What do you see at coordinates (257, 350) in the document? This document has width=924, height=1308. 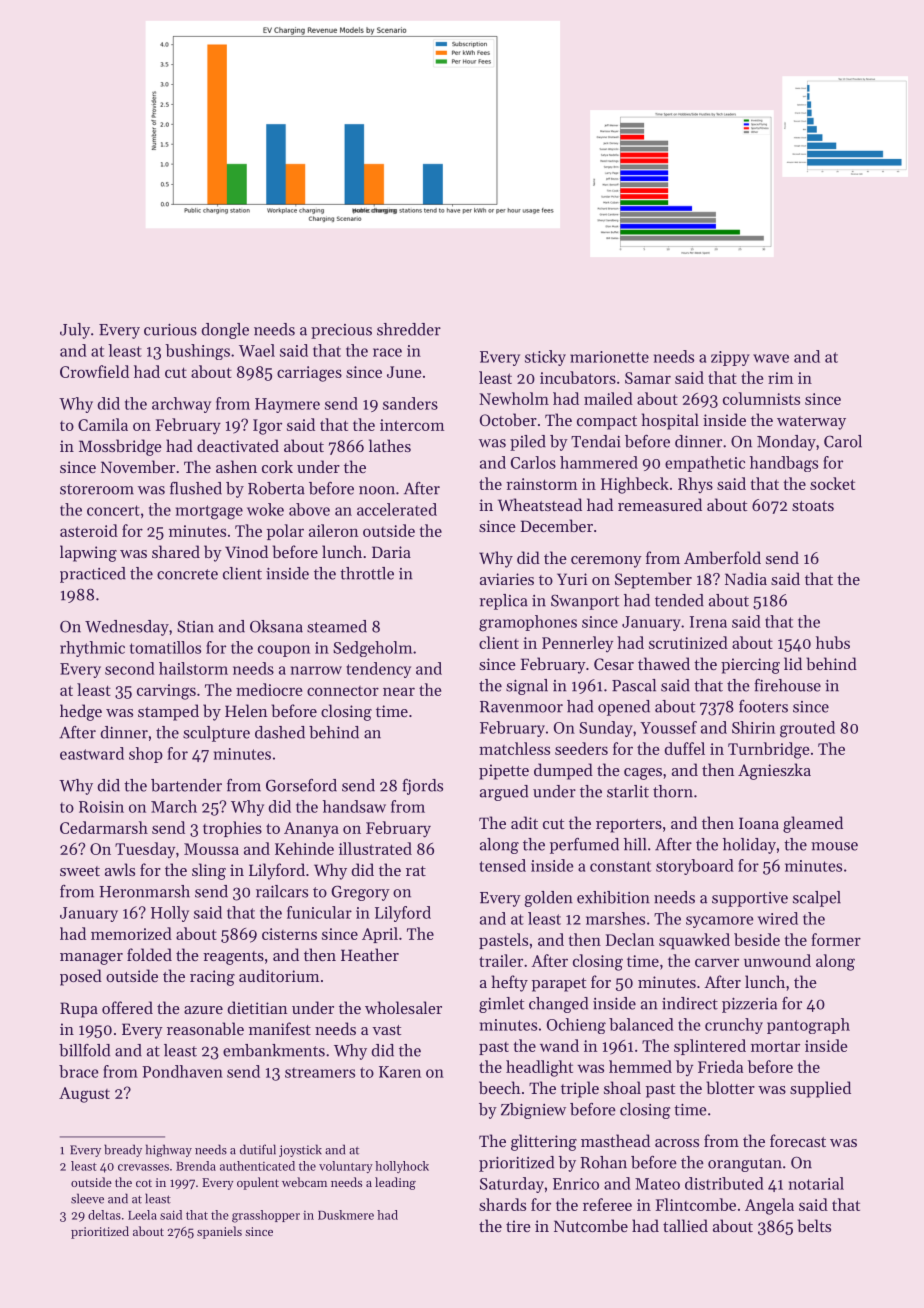 I see `Wael` at bounding box center [257, 350].
